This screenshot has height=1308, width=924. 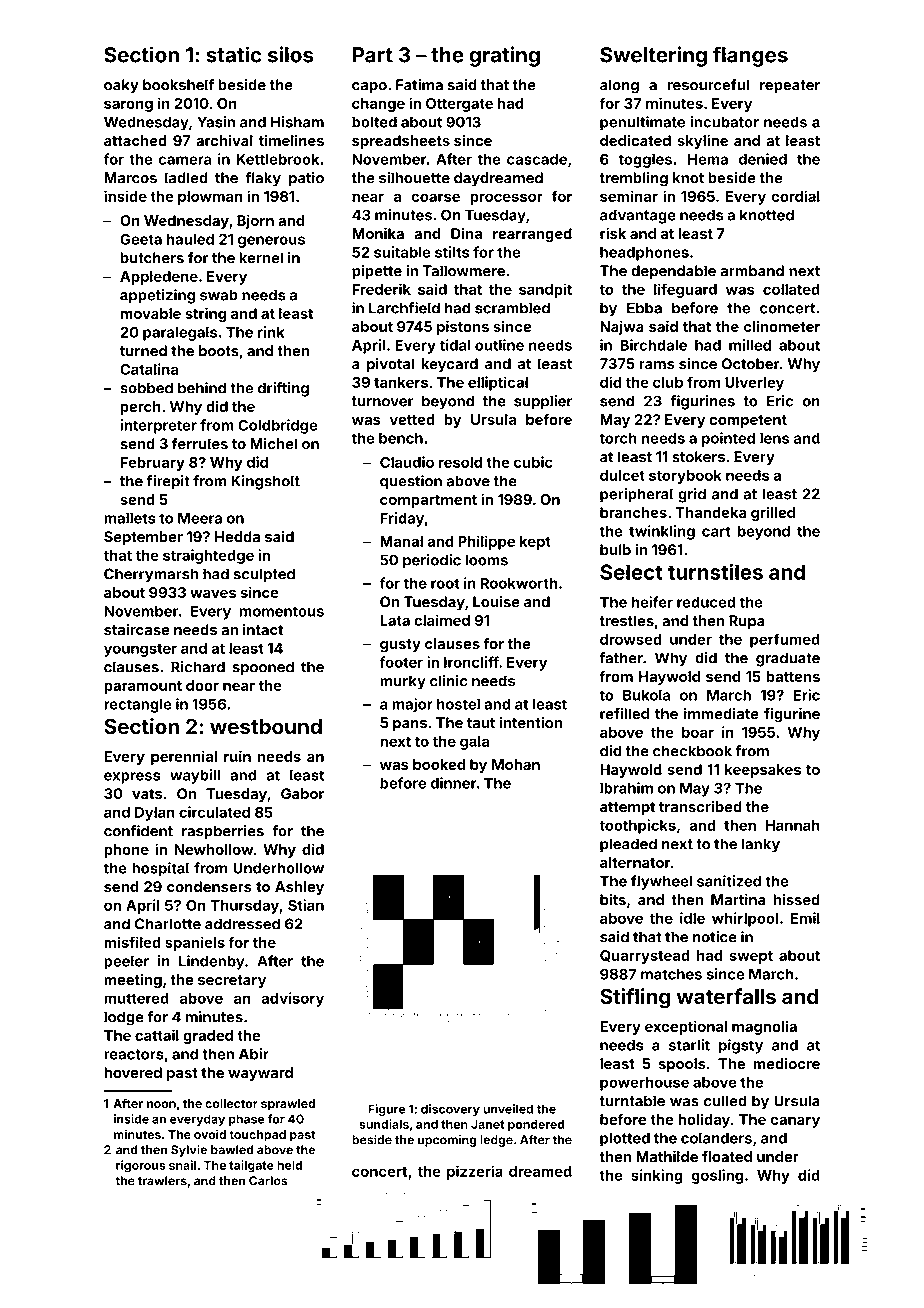 What do you see at coordinates (668, 382) in the screenshot?
I see `club` at bounding box center [668, 382].
